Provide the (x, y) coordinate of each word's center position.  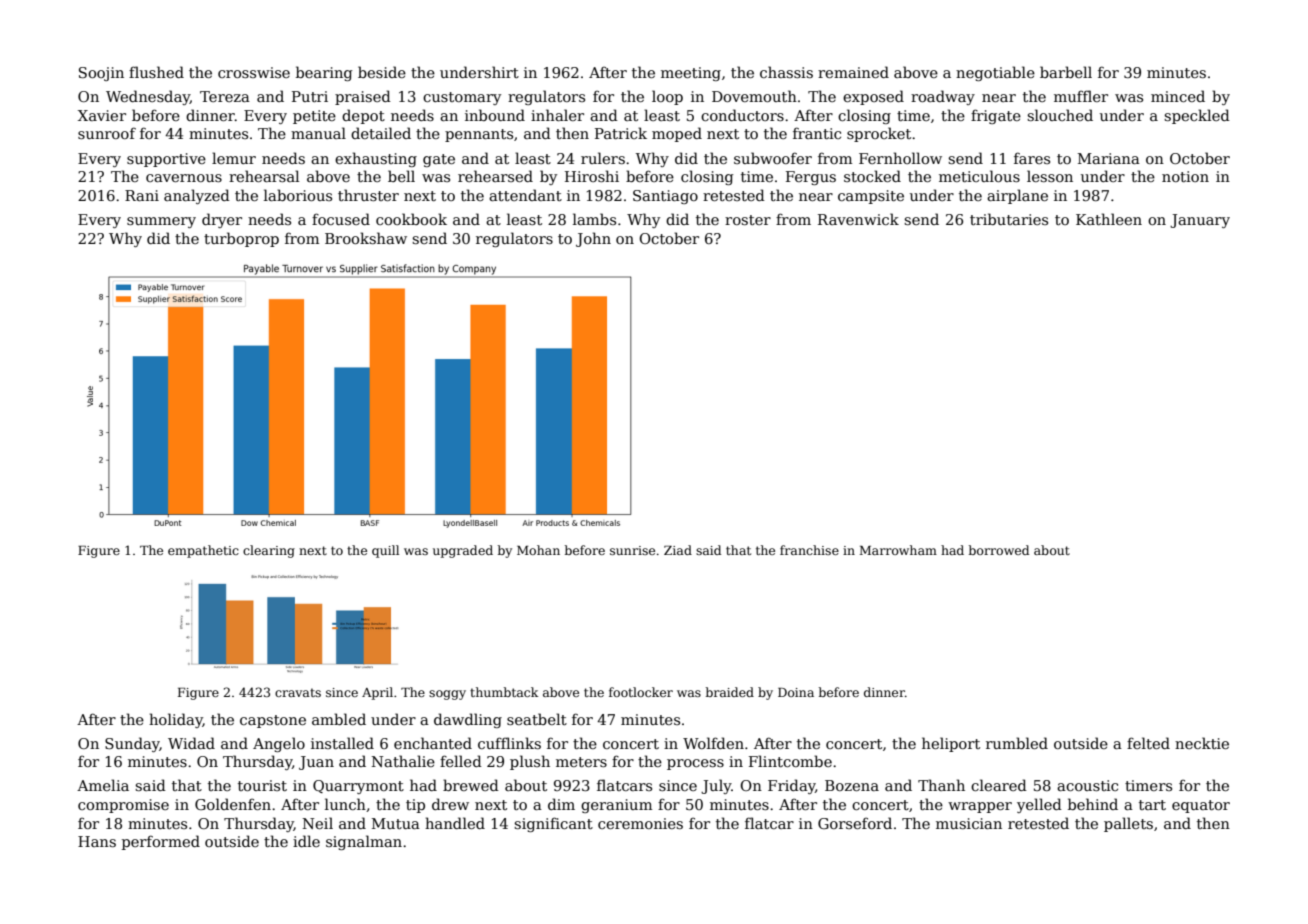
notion (1185, 176)
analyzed (197, 196)
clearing (269, 551)
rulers (603, 158)
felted (1148, 743)
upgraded (463, 551)
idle (306, 841)
